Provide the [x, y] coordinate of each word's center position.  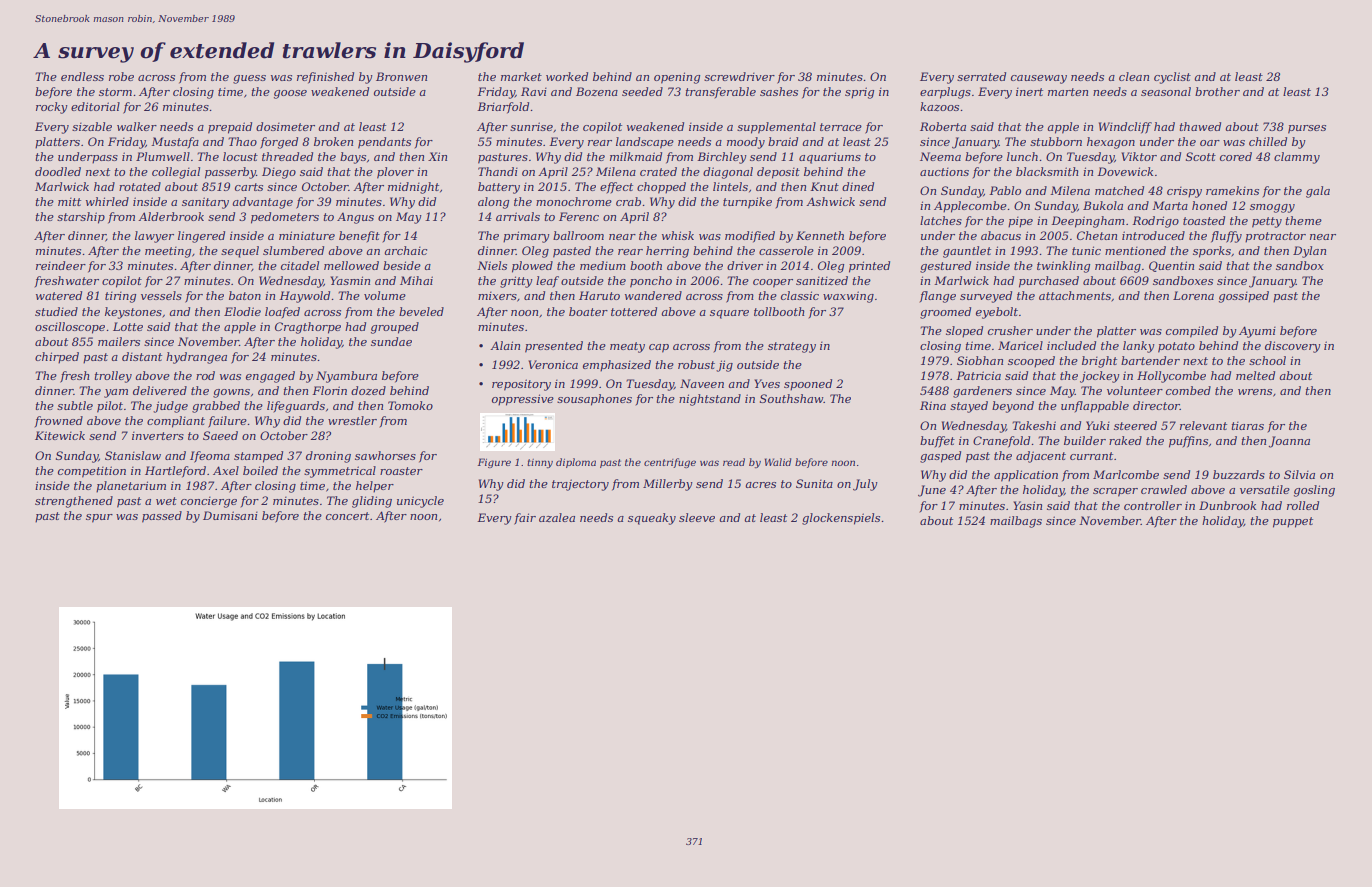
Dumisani [230, 515]
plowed [532, 267]
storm [115, 92]
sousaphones [594, 400]
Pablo [1005, 190]
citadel [300, 265]
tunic [1086, 250]
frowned [58, 422]
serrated [981, 76]
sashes [779, 91]
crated [658, 171]
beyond [1013, 407]
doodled [58, 171]
